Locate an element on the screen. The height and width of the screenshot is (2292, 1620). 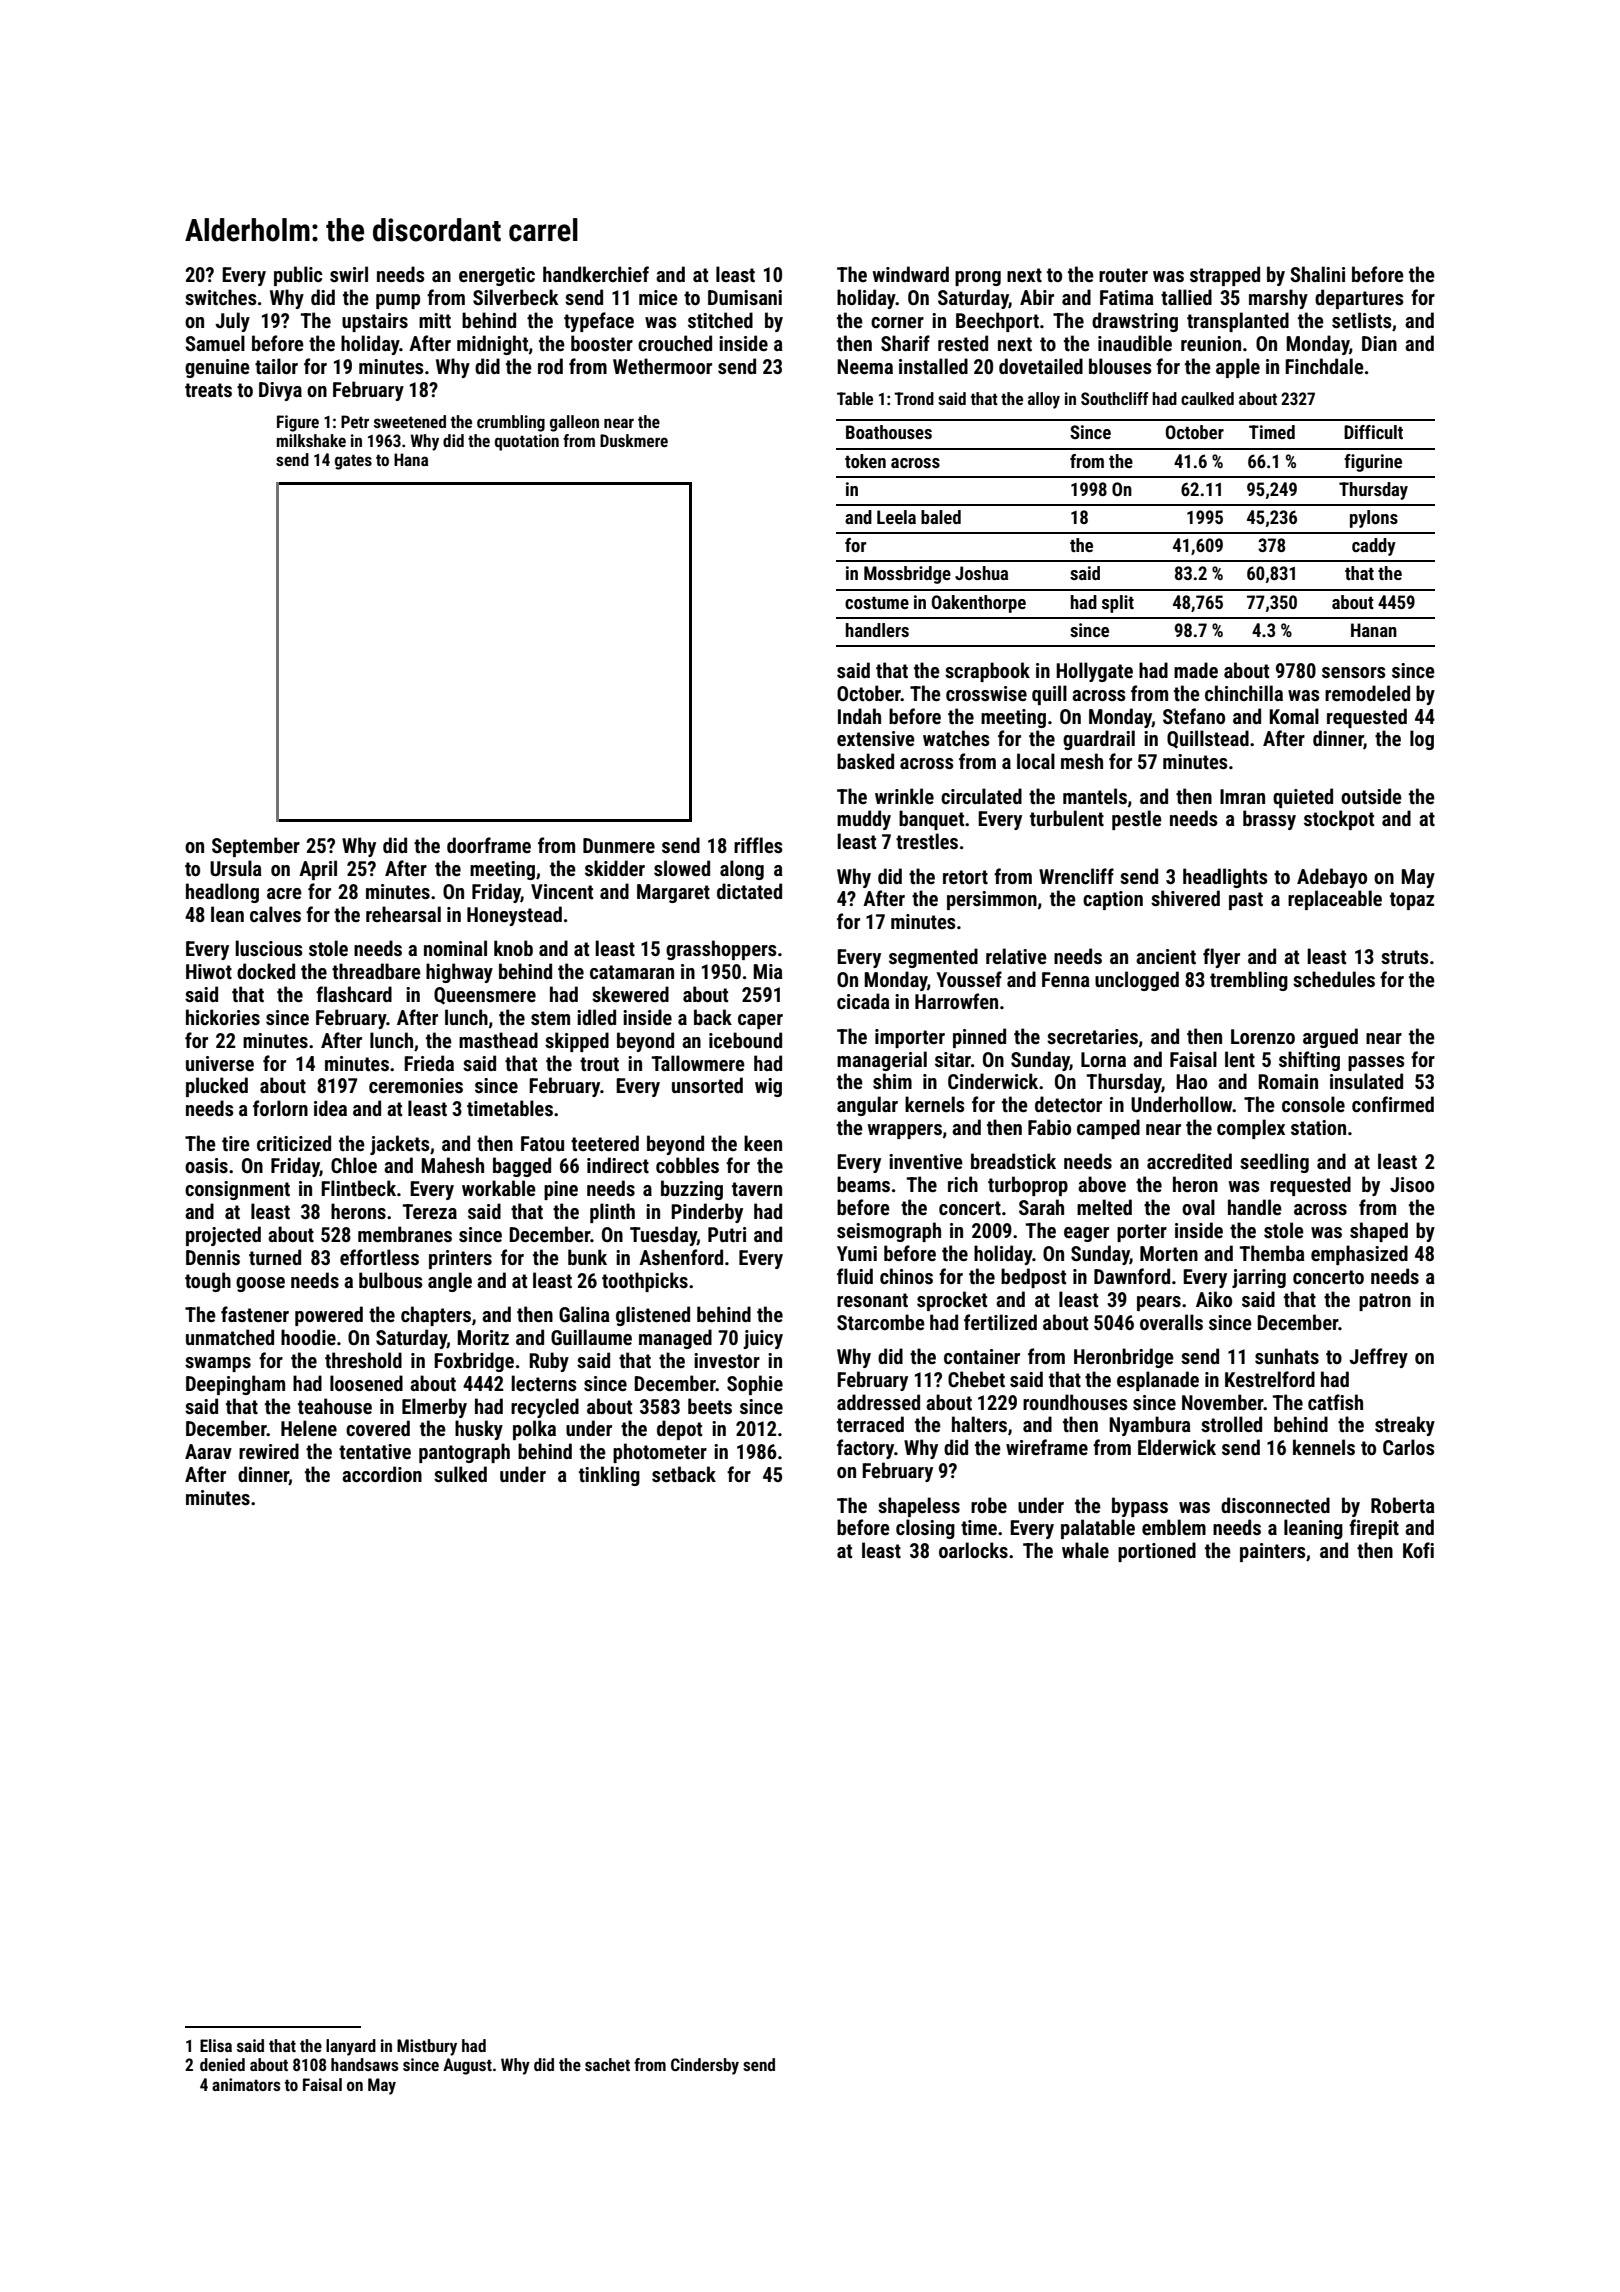
Petr is located at coordinates (355, 421).
